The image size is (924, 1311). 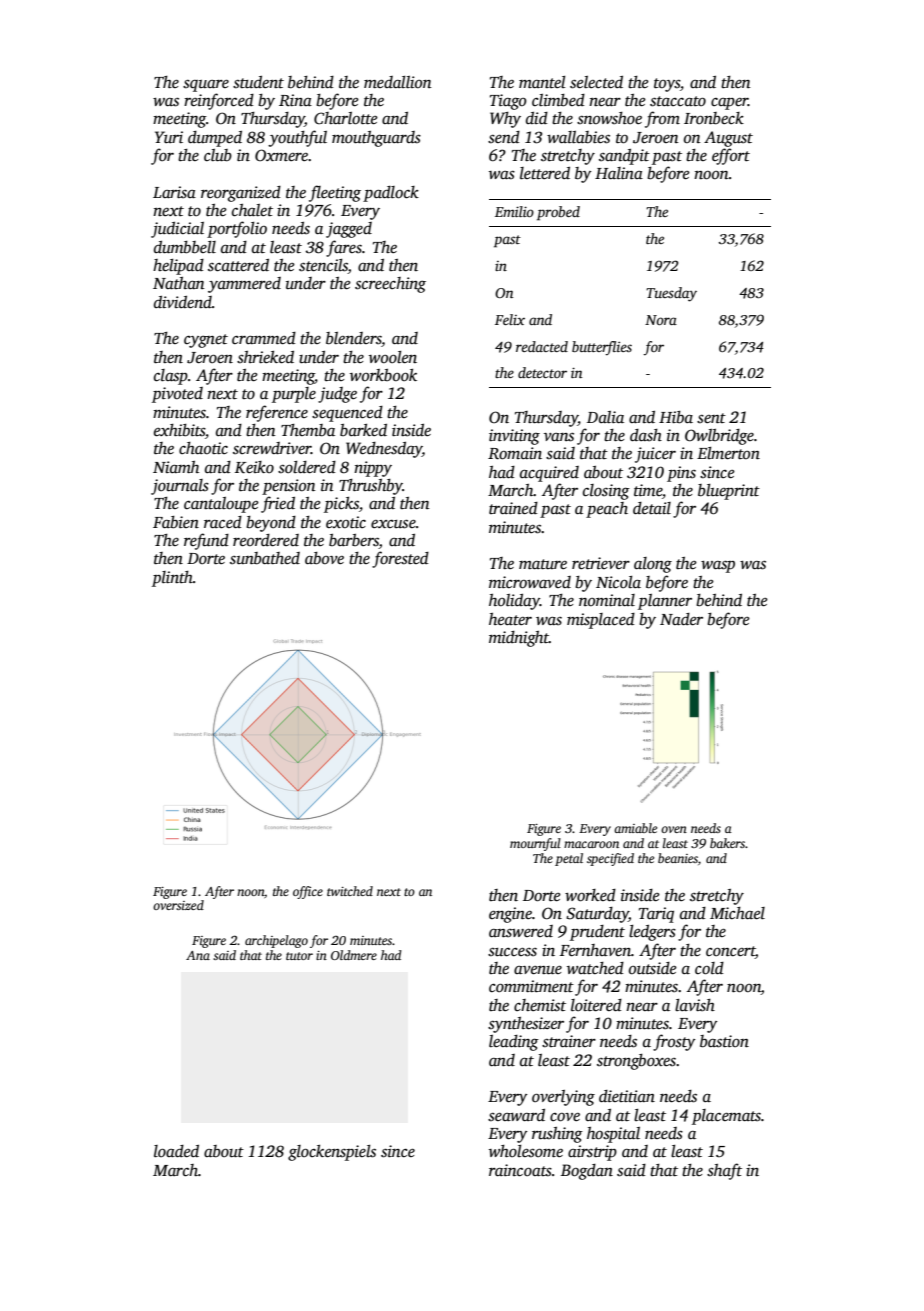 I want to click on glockenspiels, so click(x=332, y=1153).
